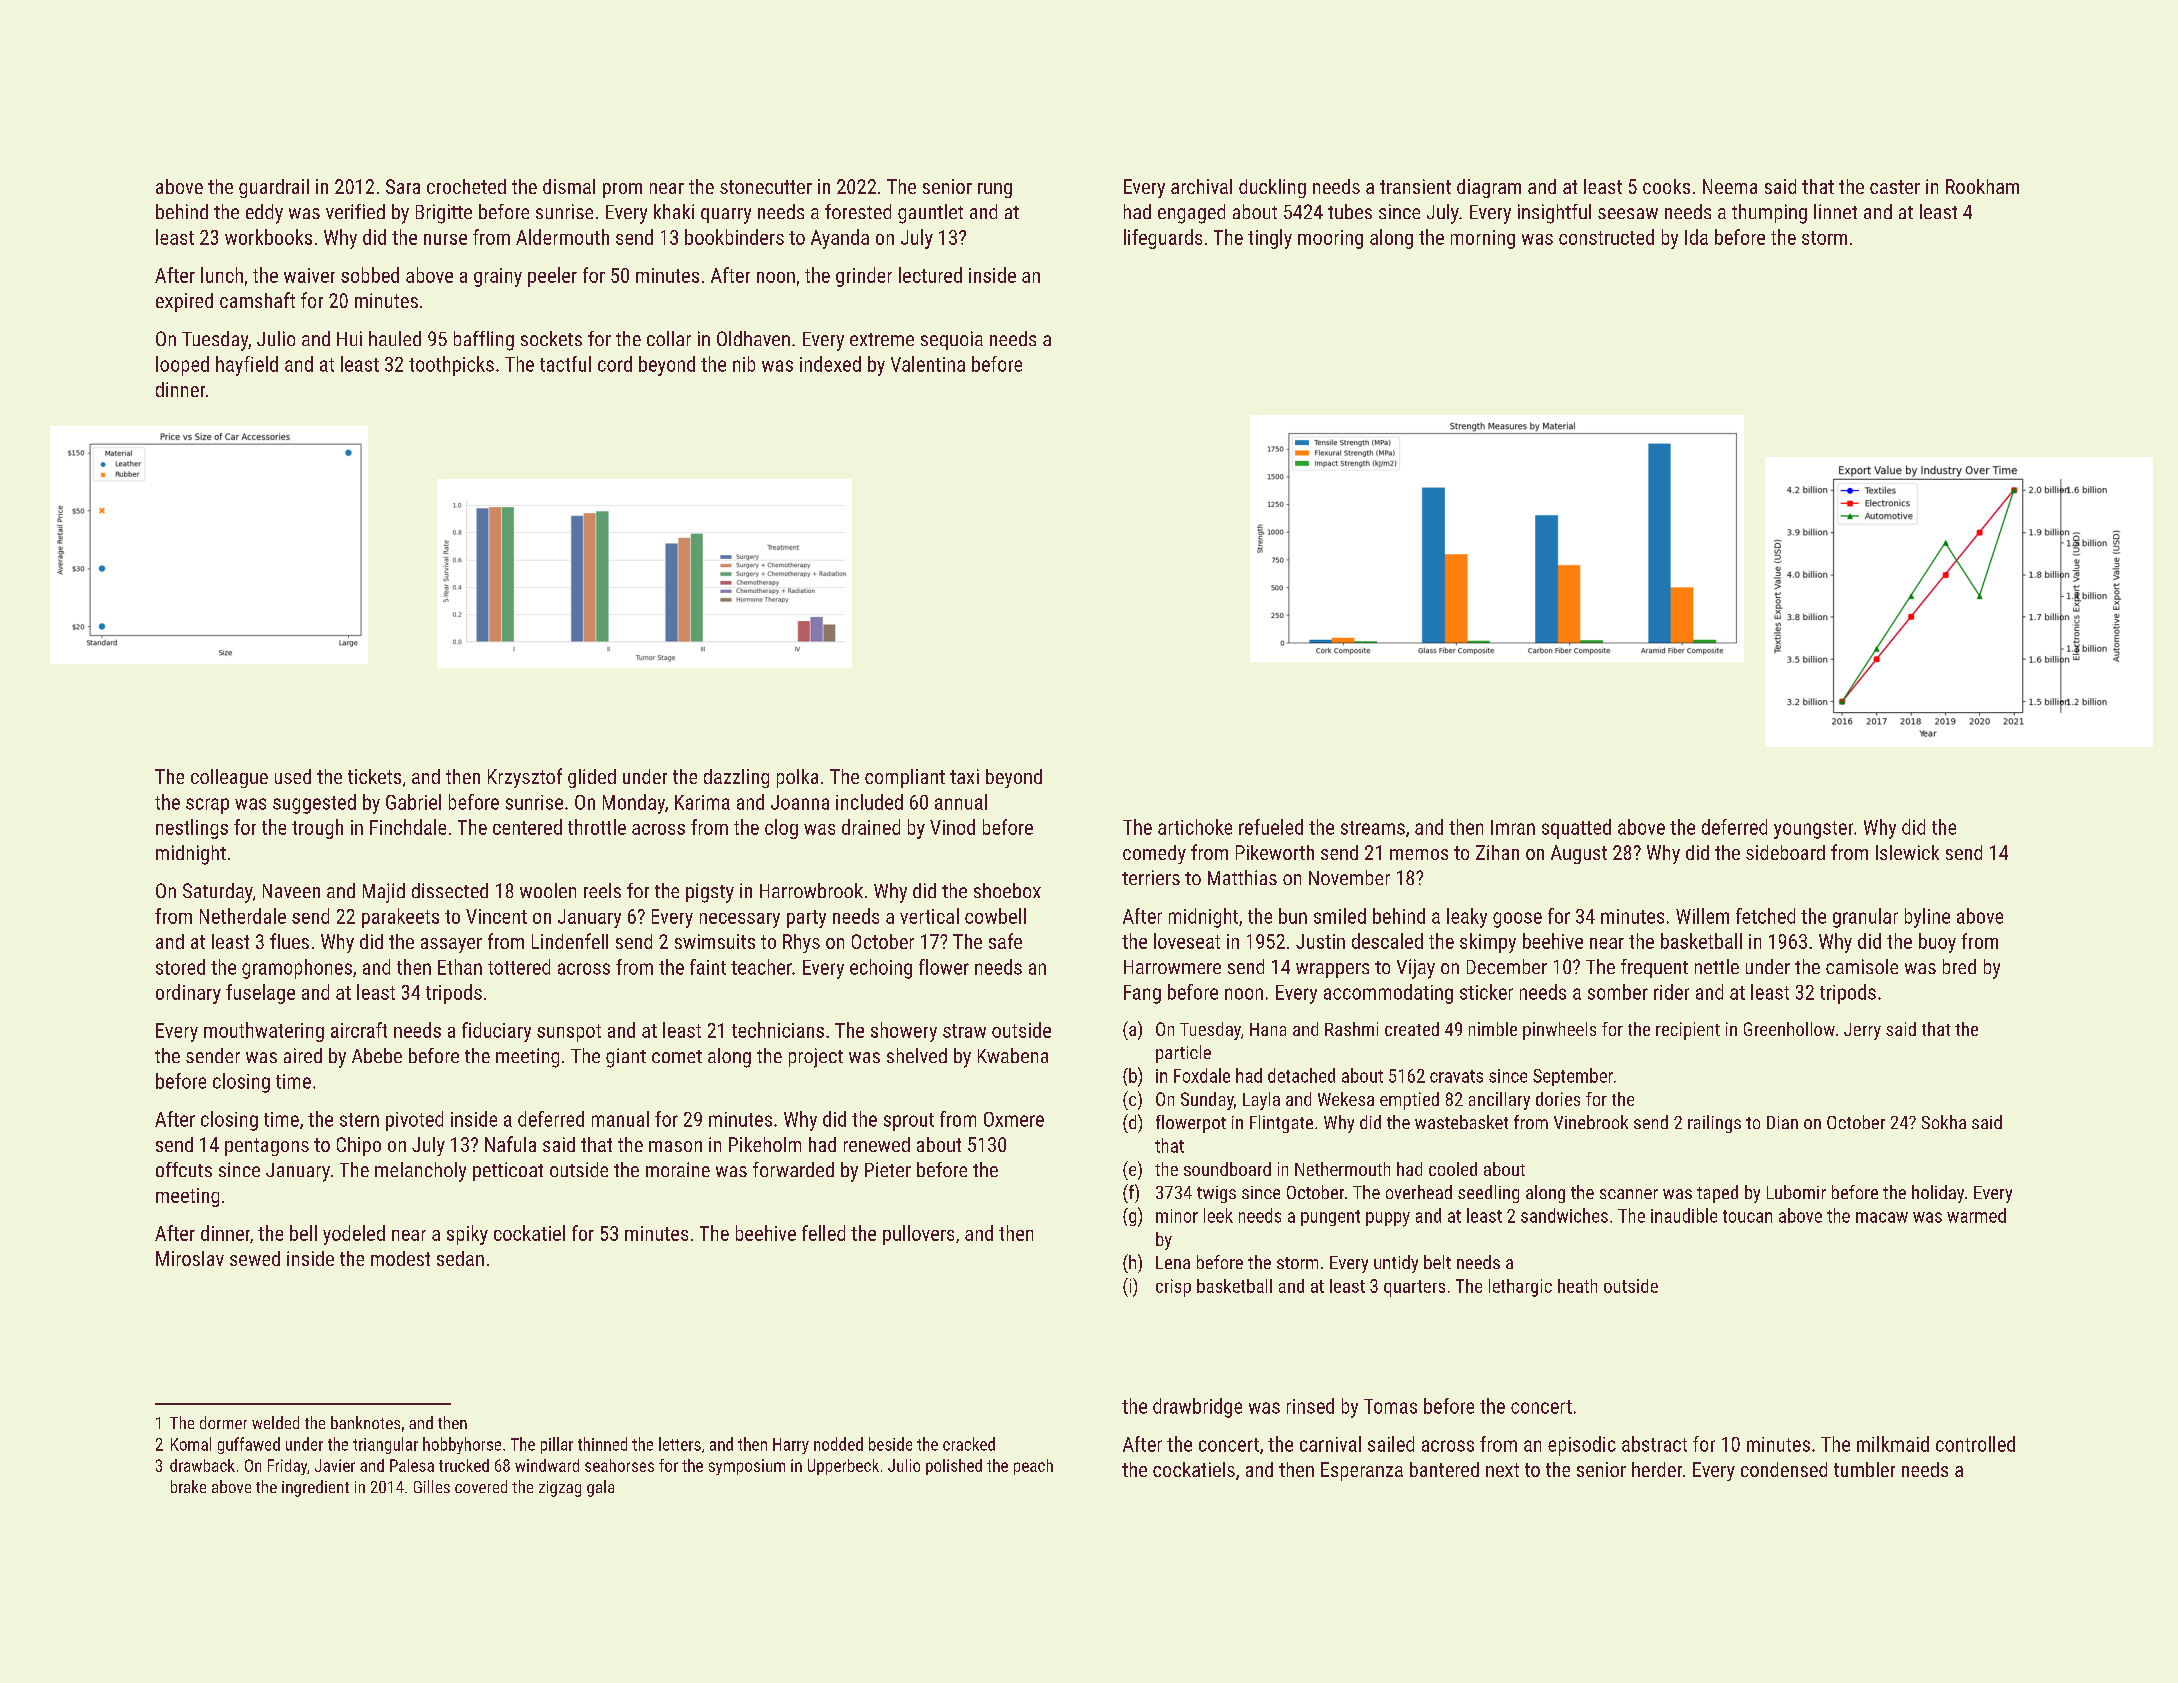  What do you see at coordinates (675, 1146) in the screenshot?
I see `mason` at bounding box center [675, 1146].
